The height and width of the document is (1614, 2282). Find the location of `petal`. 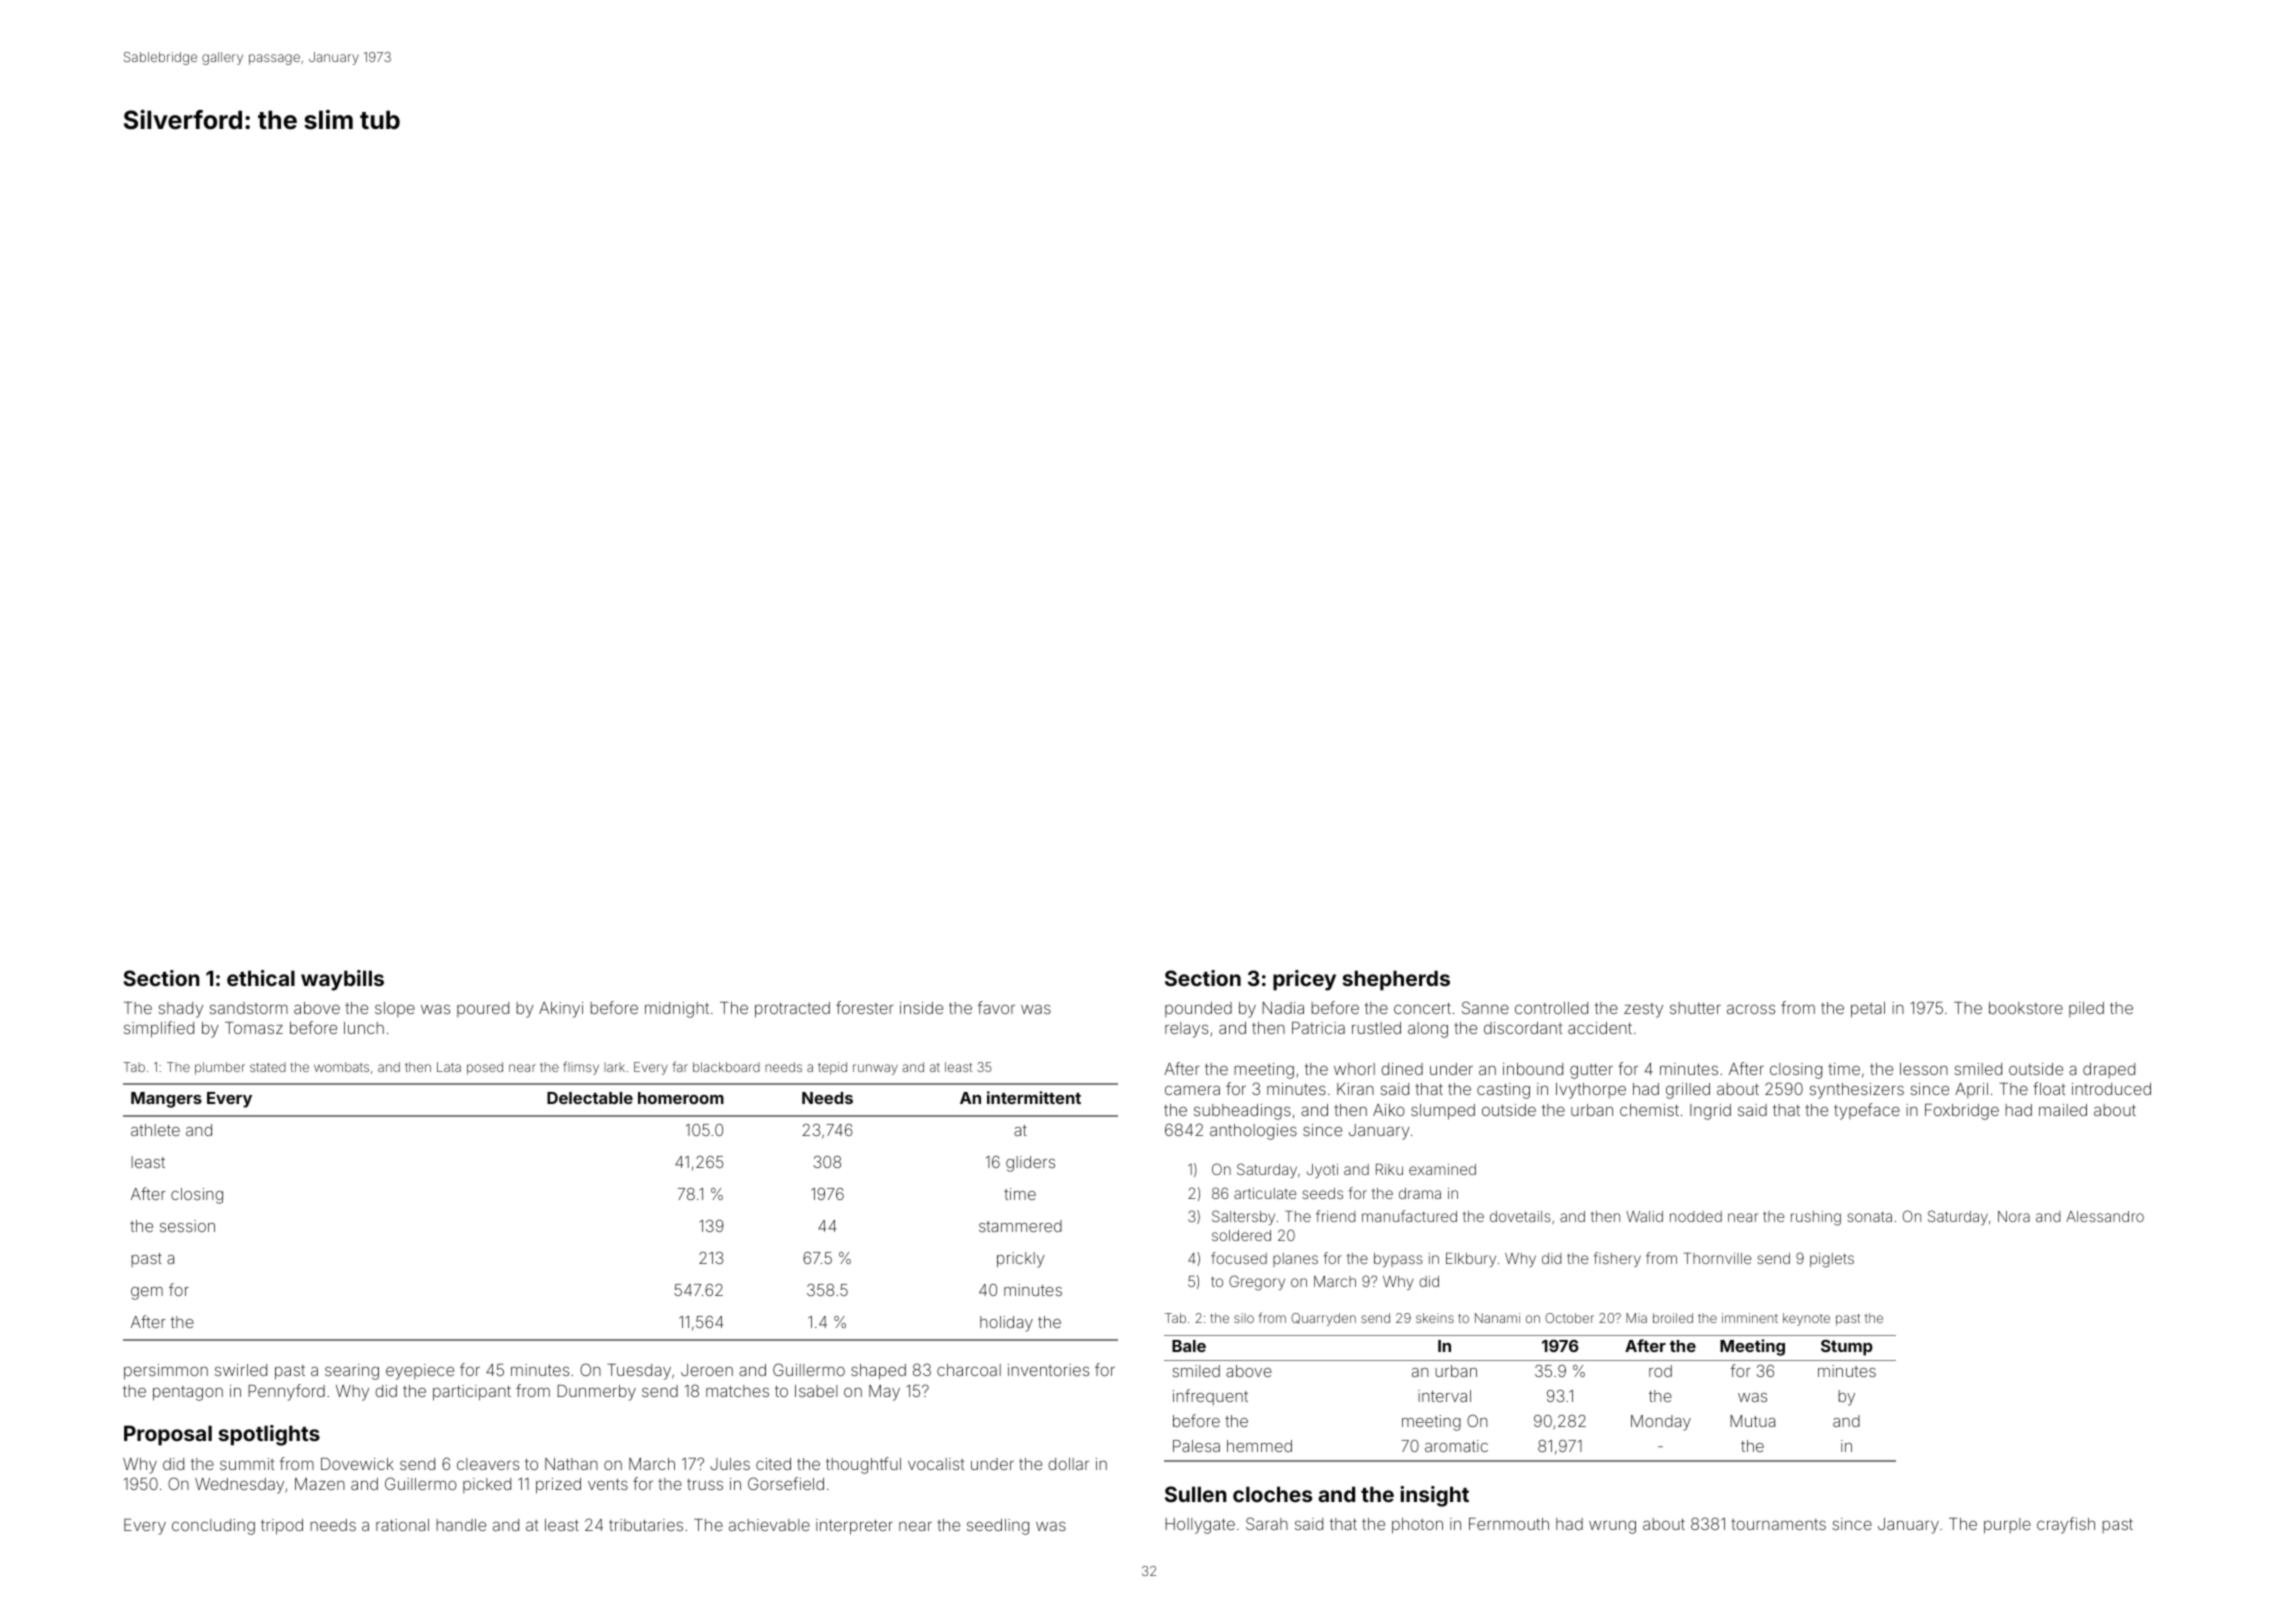

petal is located at coordinates (1868, 1010).
